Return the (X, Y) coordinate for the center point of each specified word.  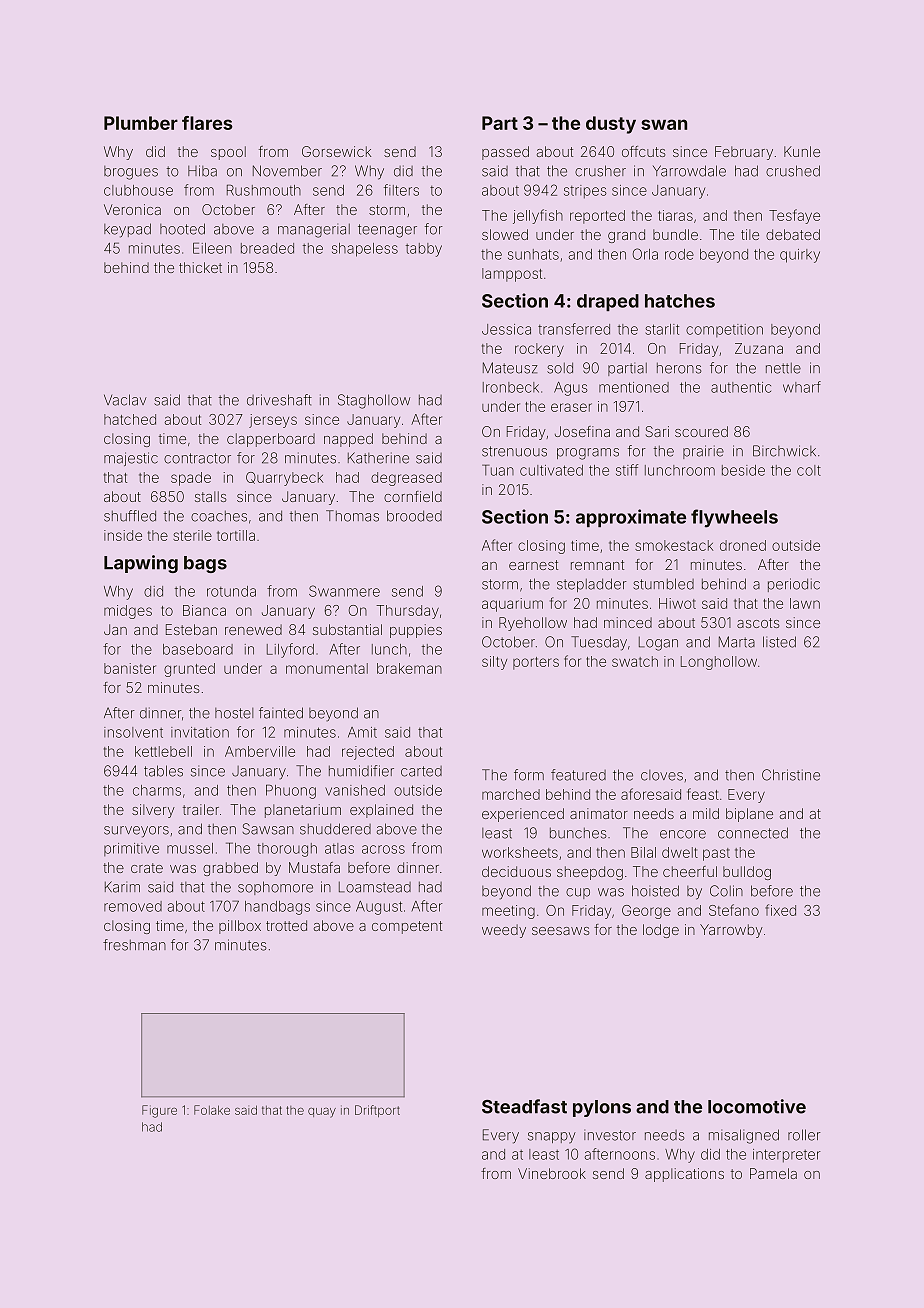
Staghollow (374, 401)
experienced (523, 815)
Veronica (132, 209)
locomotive (757, 1106)
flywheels (734, 518)
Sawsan (268, 829)
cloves (662, 775)
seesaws (560, 931)
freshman (134, 945)
